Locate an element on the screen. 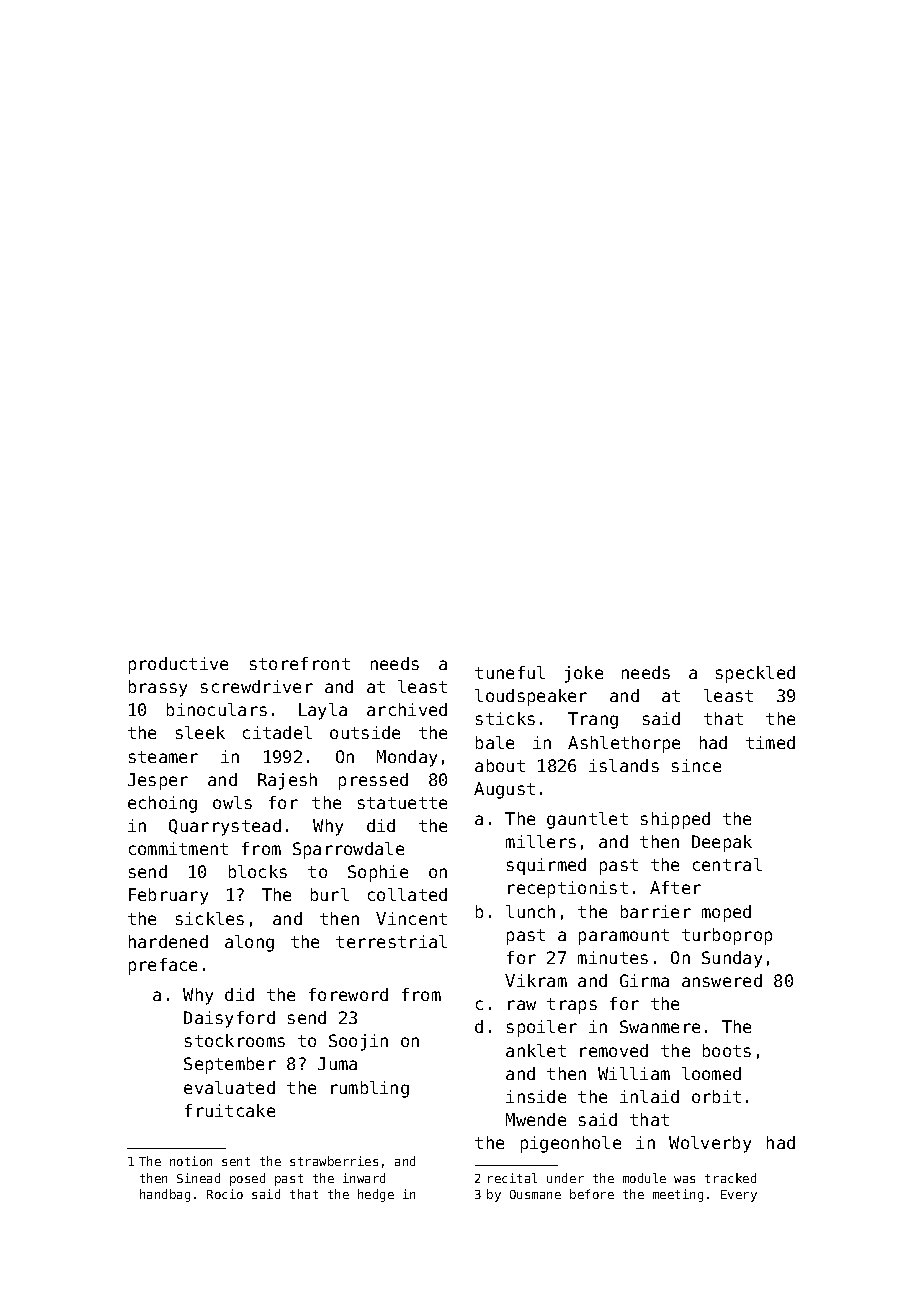 This screenshot has width=924, height=1314. After is located at coordinates (675, 887).
